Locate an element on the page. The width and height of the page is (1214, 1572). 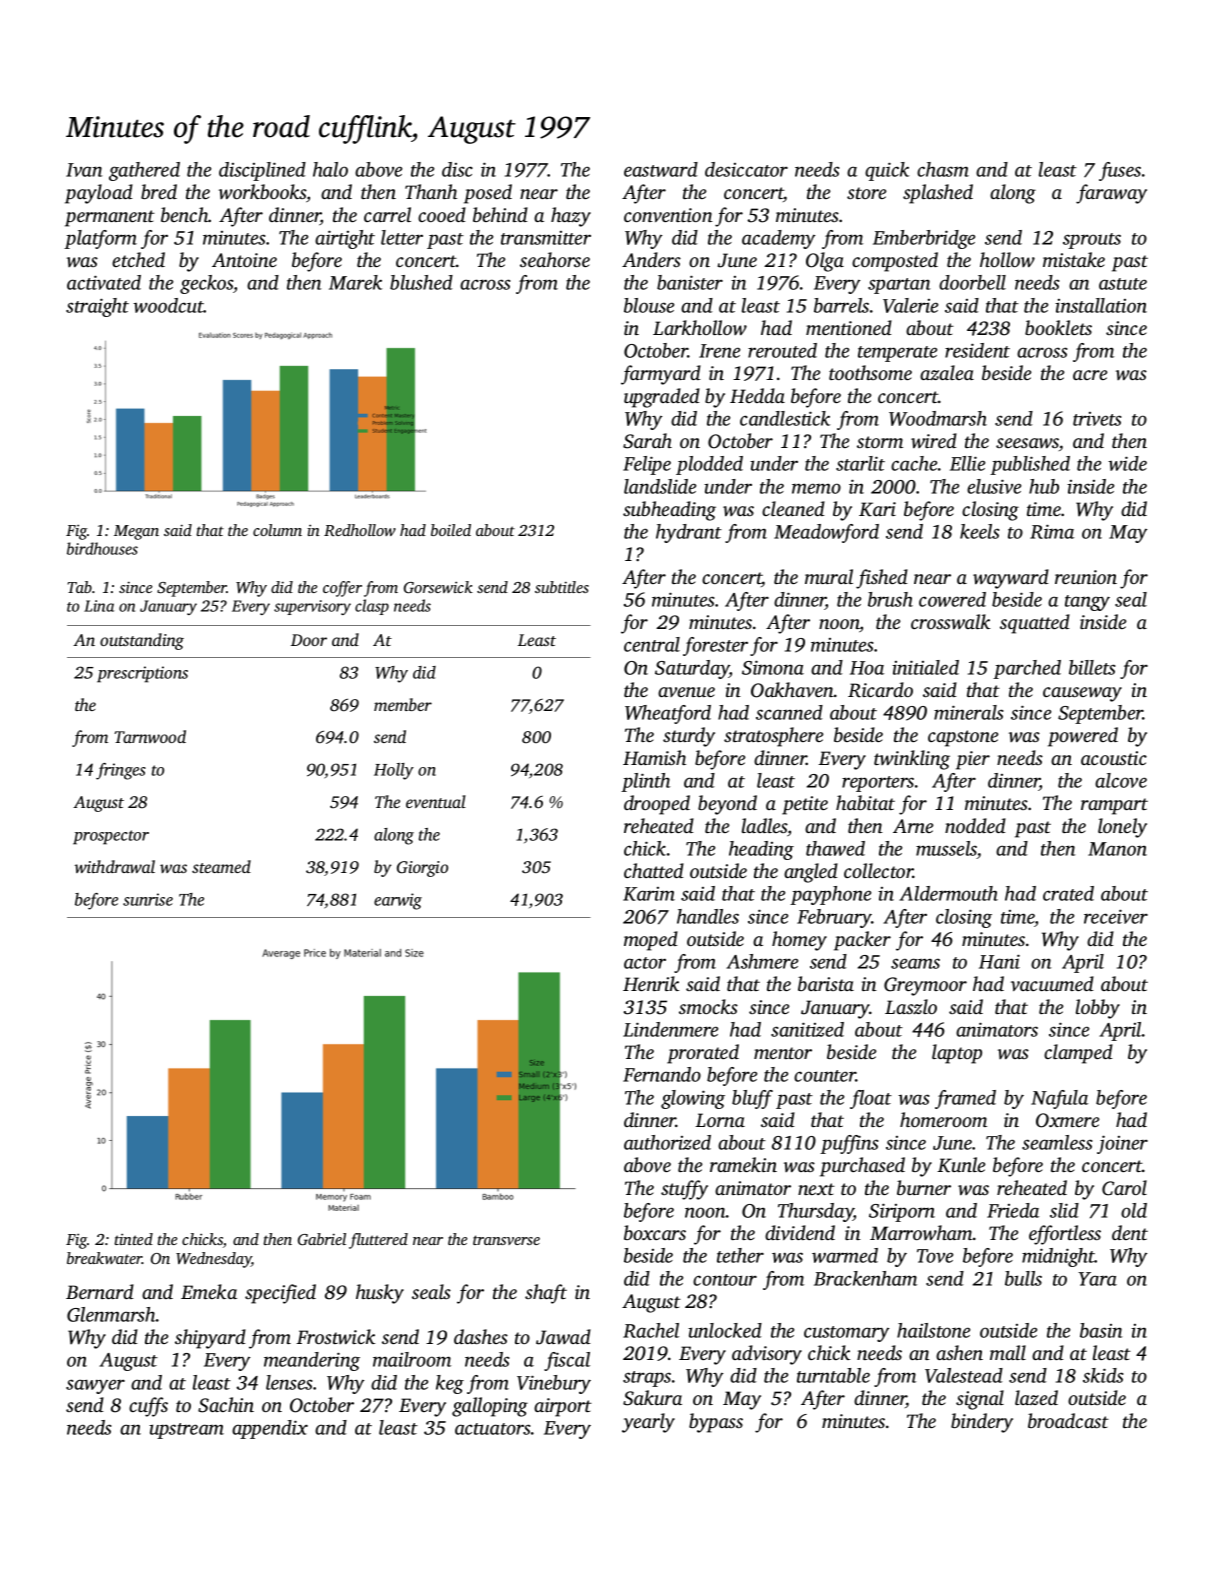
chatted is located at coordinates (654, 870).
